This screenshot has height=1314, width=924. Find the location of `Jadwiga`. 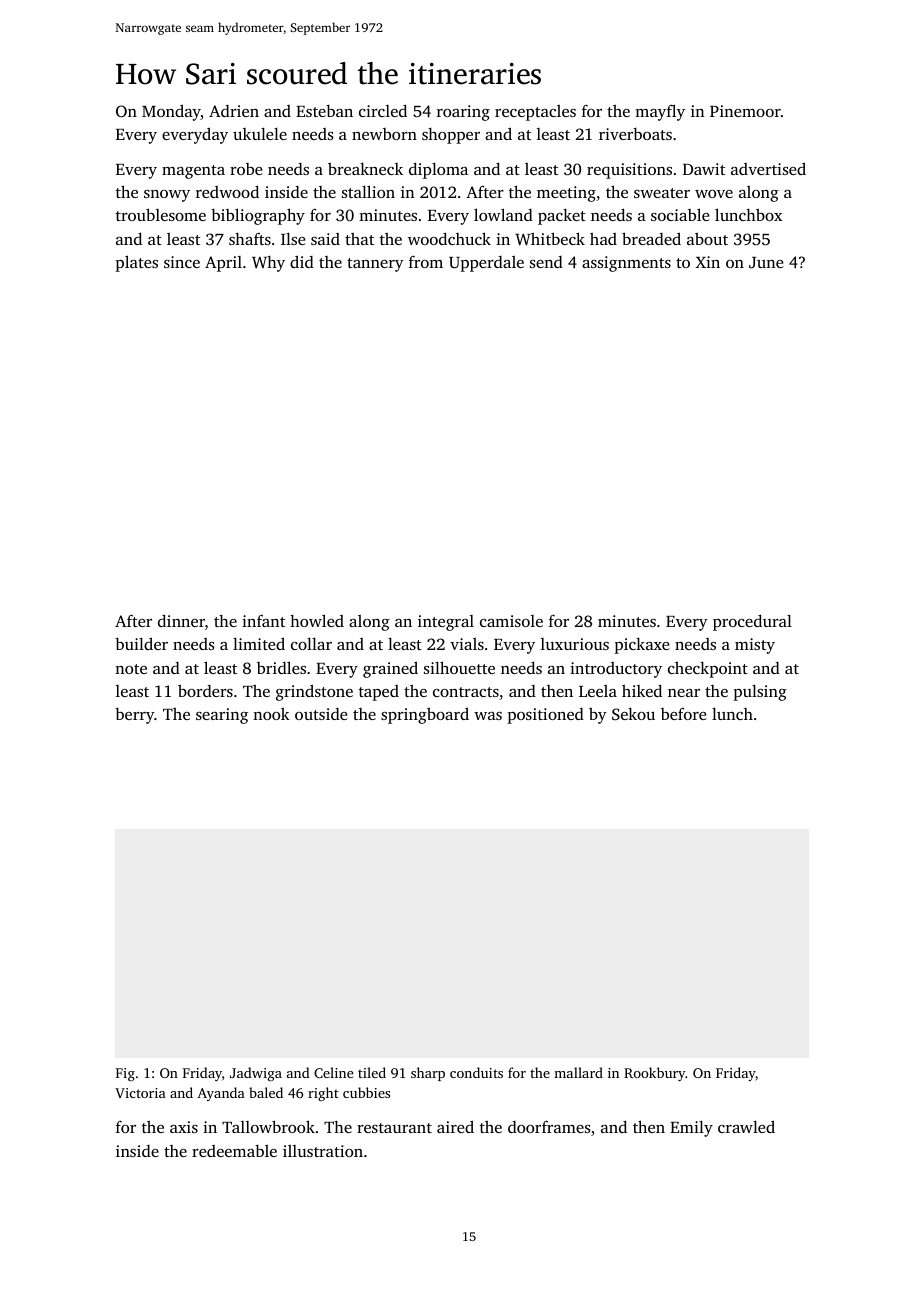

Jadwiga is located at coordinates (256, 1074).
